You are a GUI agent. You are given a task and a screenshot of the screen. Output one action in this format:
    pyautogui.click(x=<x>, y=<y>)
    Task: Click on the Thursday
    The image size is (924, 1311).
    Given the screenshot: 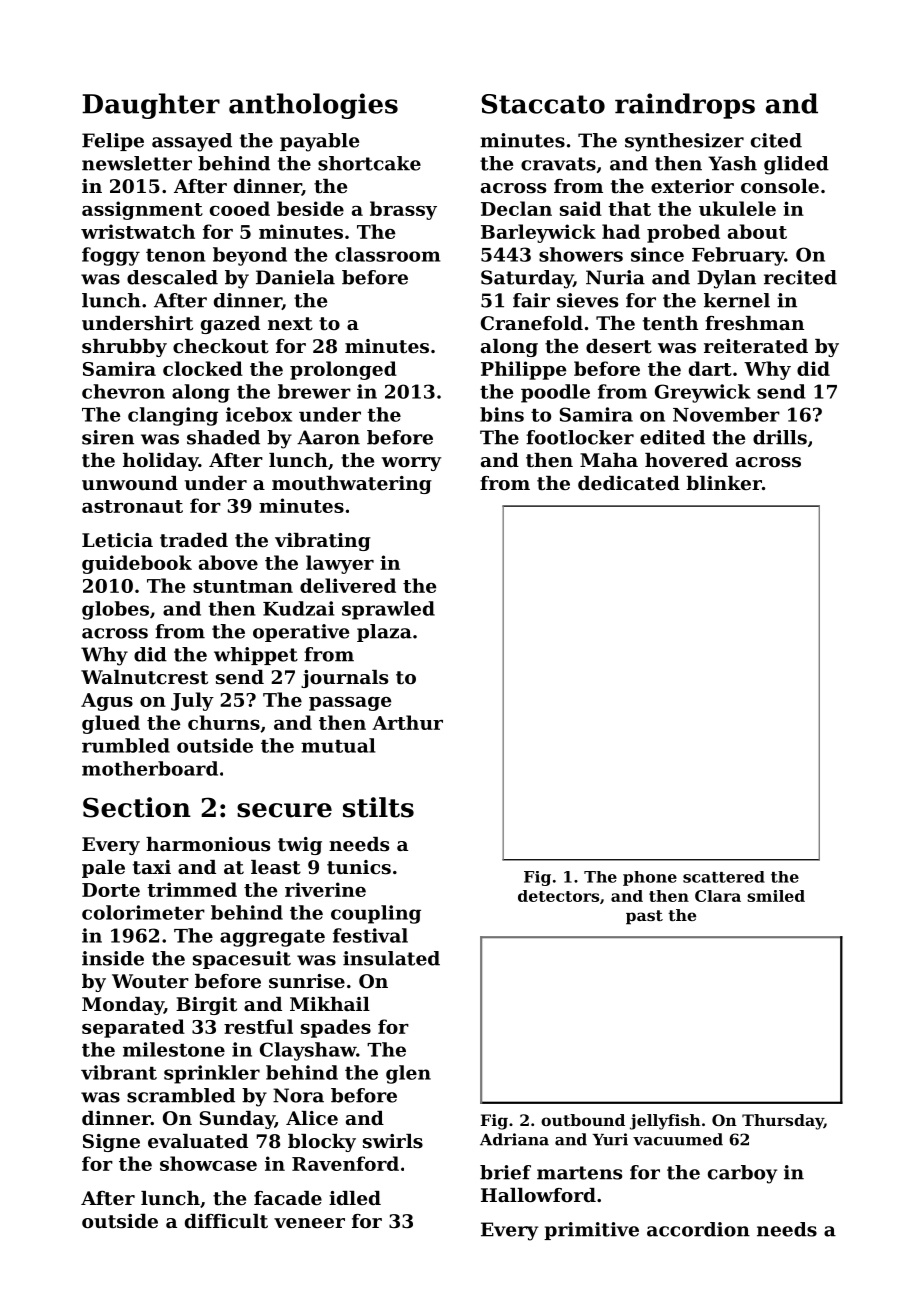 What is the action you would take?
    pyautogui.click(x=783, y=1122)
